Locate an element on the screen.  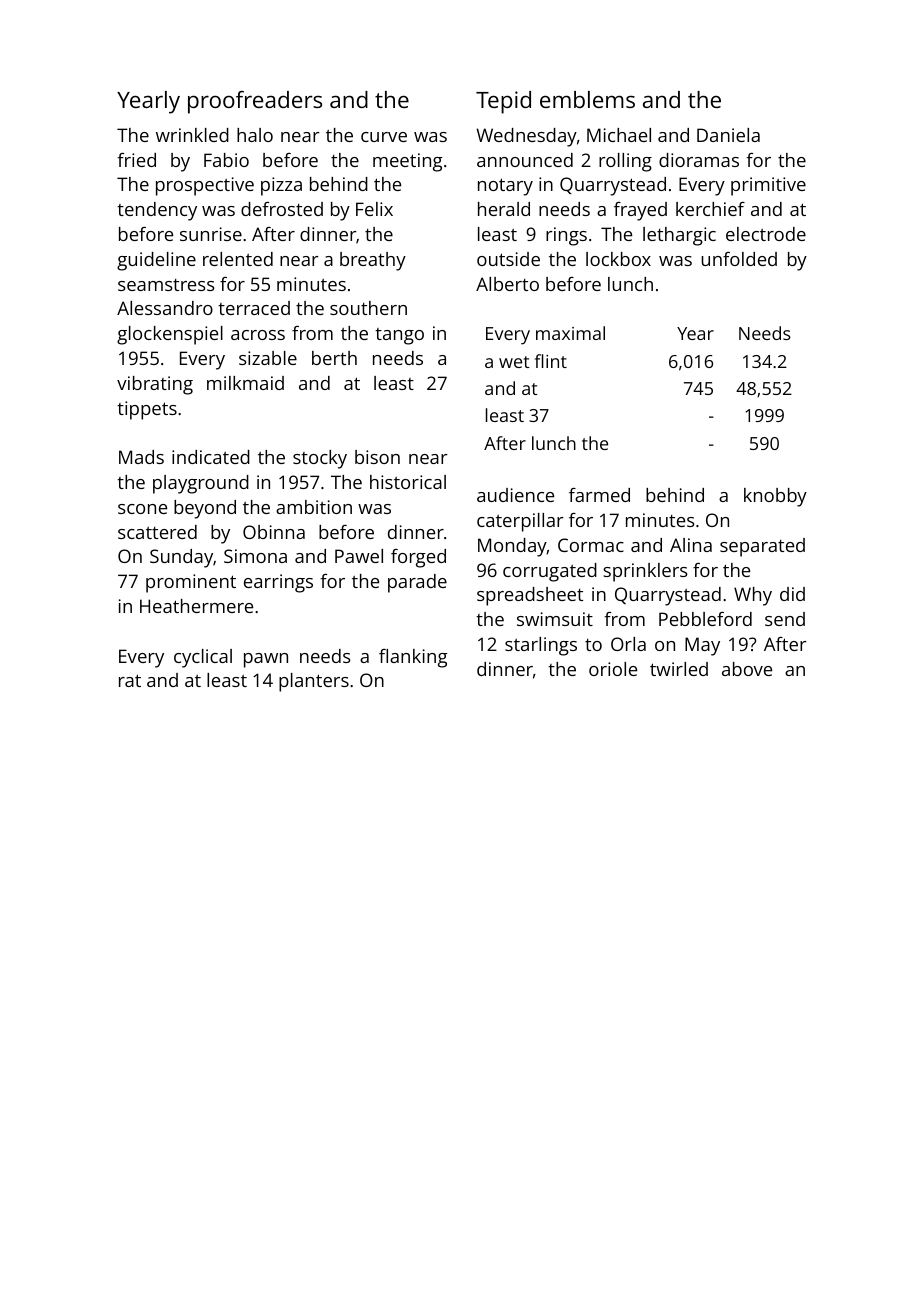
Fabio is located at coordinates (226, 160).
